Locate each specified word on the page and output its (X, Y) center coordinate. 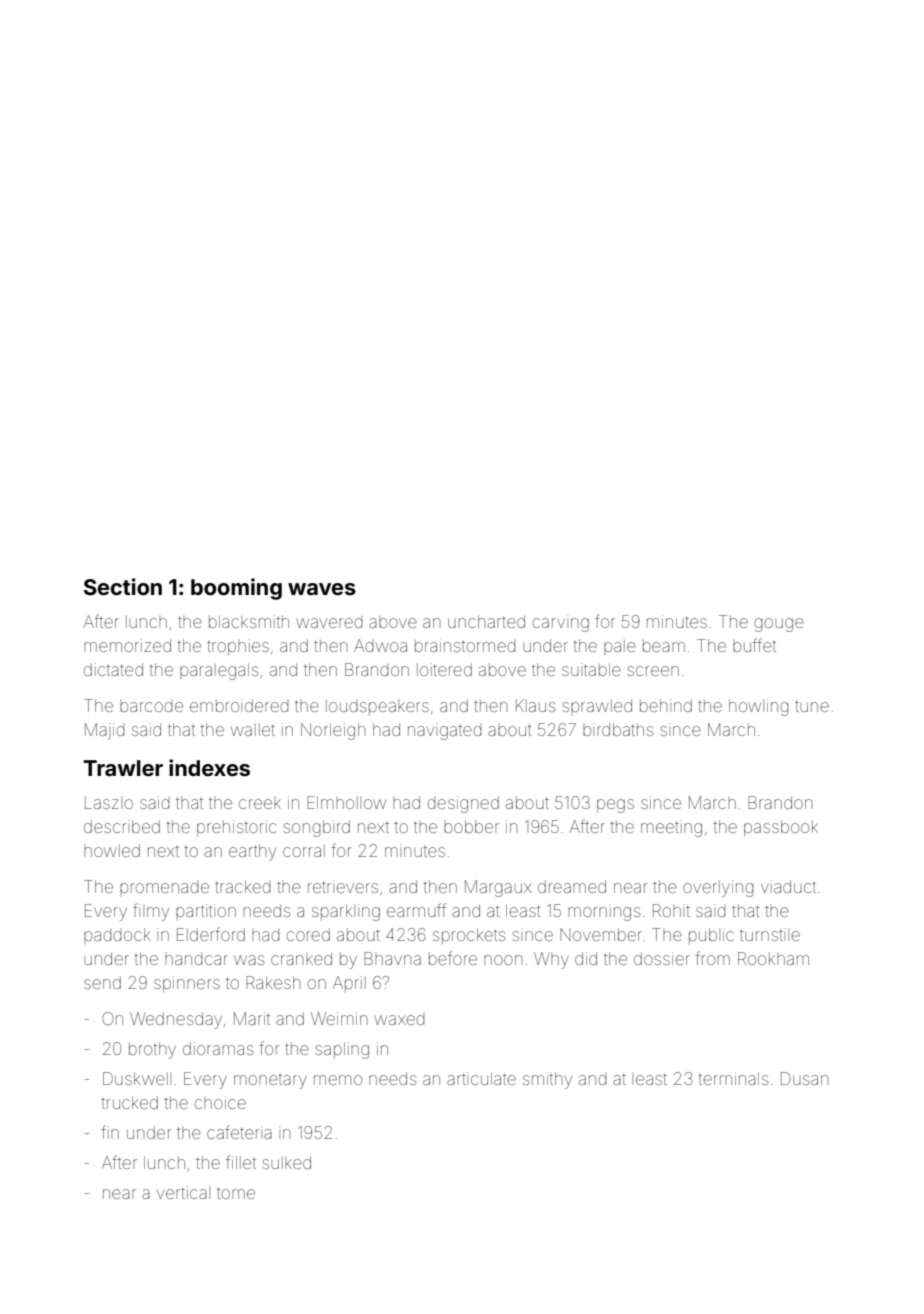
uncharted (486, 621)
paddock (117, 936)
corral (304, 850)
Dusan (804, 1078)
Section (123, 586)
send (102, 982)
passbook (781, 828)
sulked (287, 1162)
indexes (209, 767)
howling (759, 707)
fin (110, 1132)
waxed (400, 1020)
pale (620, 647)
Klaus (535, 705)
